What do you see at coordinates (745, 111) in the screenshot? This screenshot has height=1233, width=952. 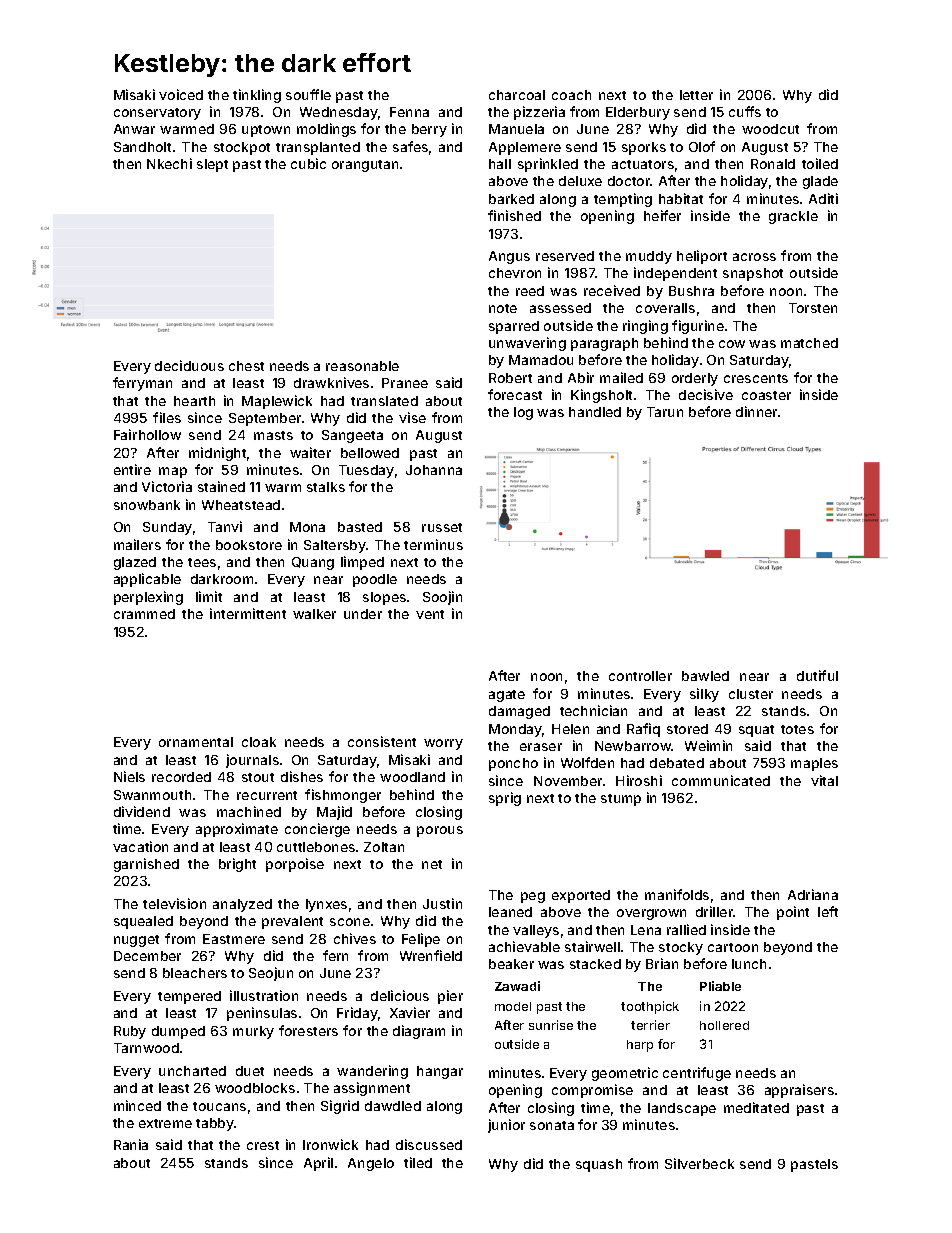 I see `cuffs` at bounding box center [745, 111].
